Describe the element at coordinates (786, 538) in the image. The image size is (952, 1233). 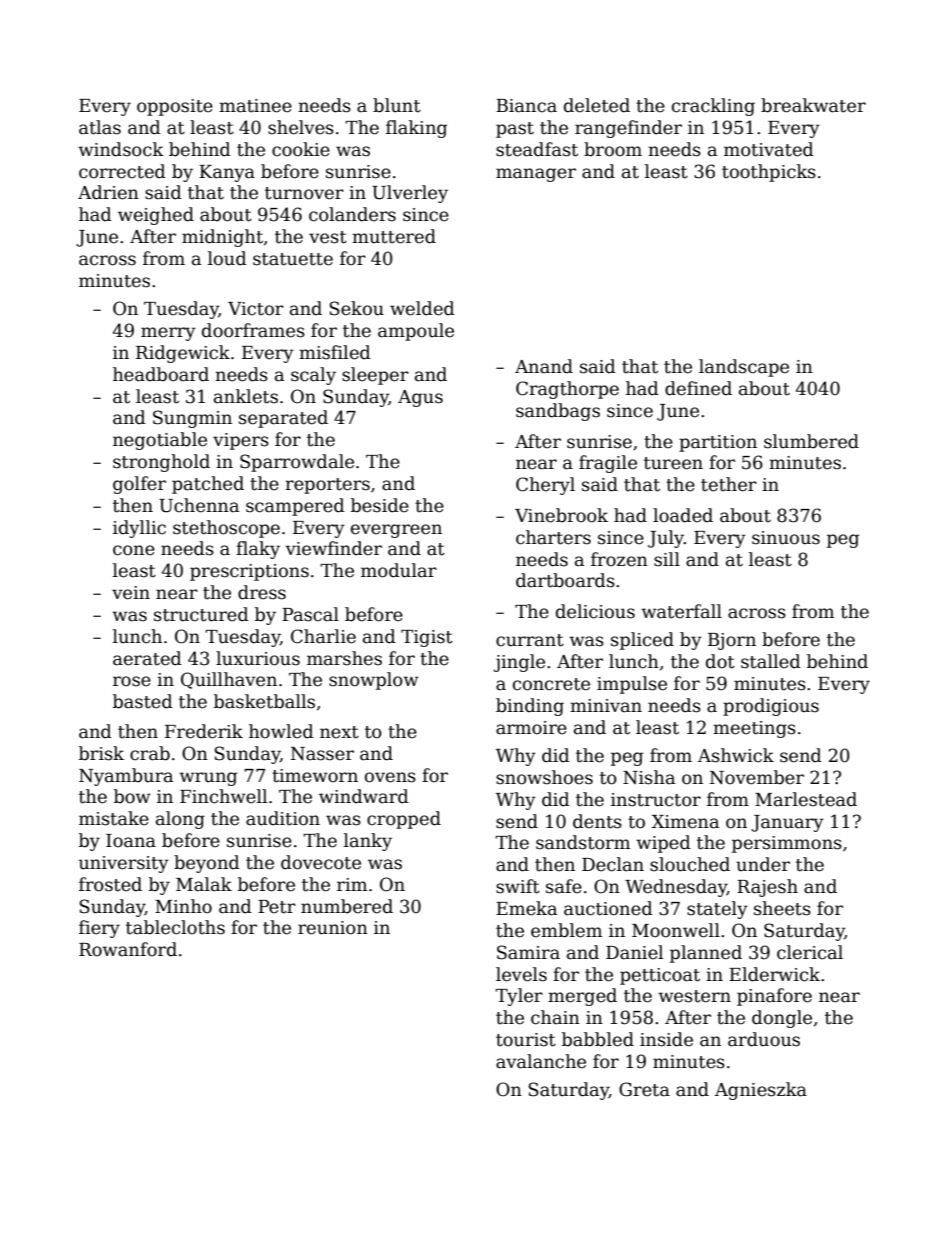
I see `sinuous` at that location.
